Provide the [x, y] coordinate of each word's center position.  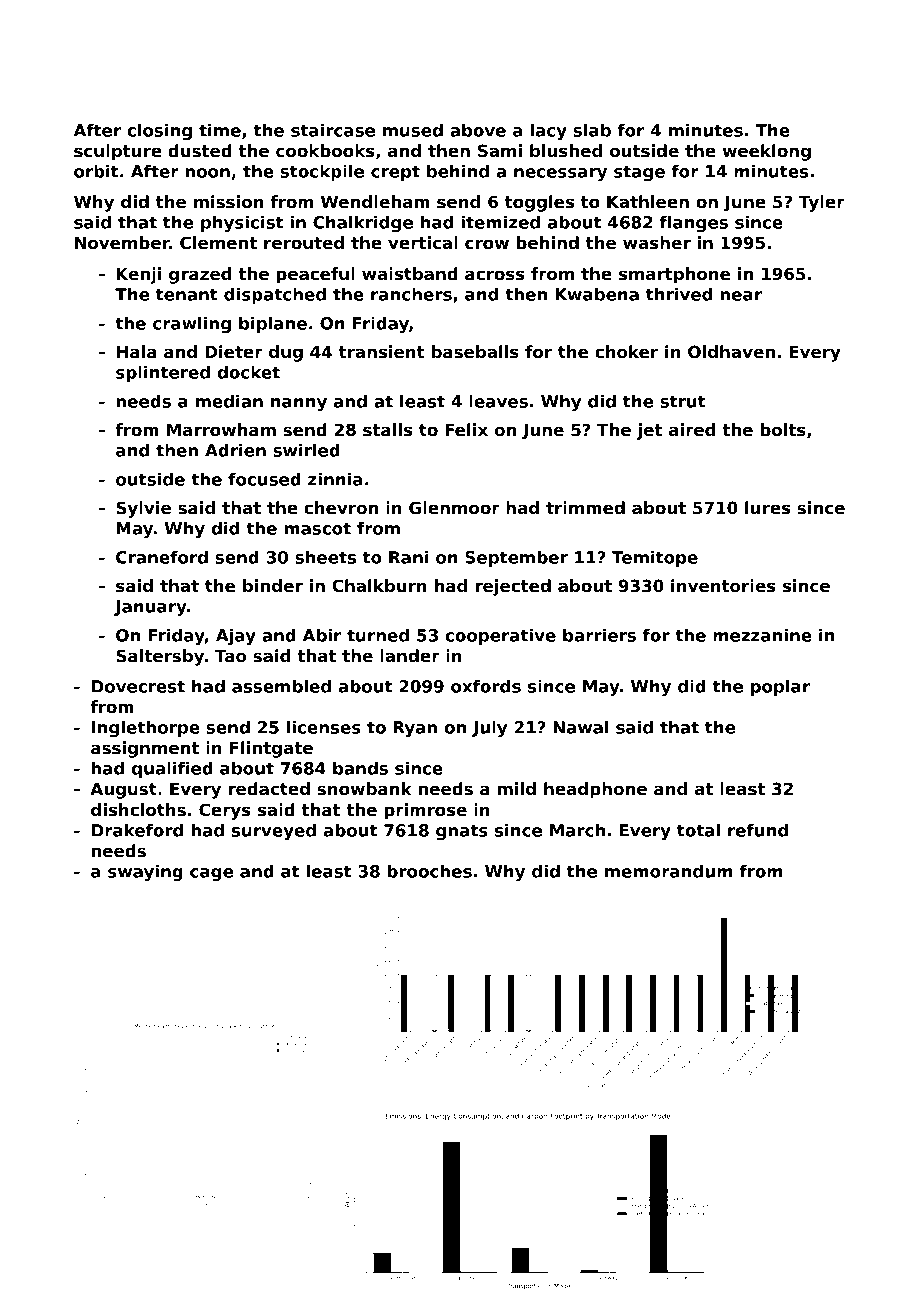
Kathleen [648, 202]
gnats [462, 832]
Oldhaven [731, 352]
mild [517, 788]
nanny [299, 404]
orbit [96, 171]
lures [768, 508]
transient [382, 352]
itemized [500, 222]
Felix [466, 430]
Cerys [225, 811]
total [698, 830]
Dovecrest [138, 686]
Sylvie [143, 509]
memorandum [668, 871]
